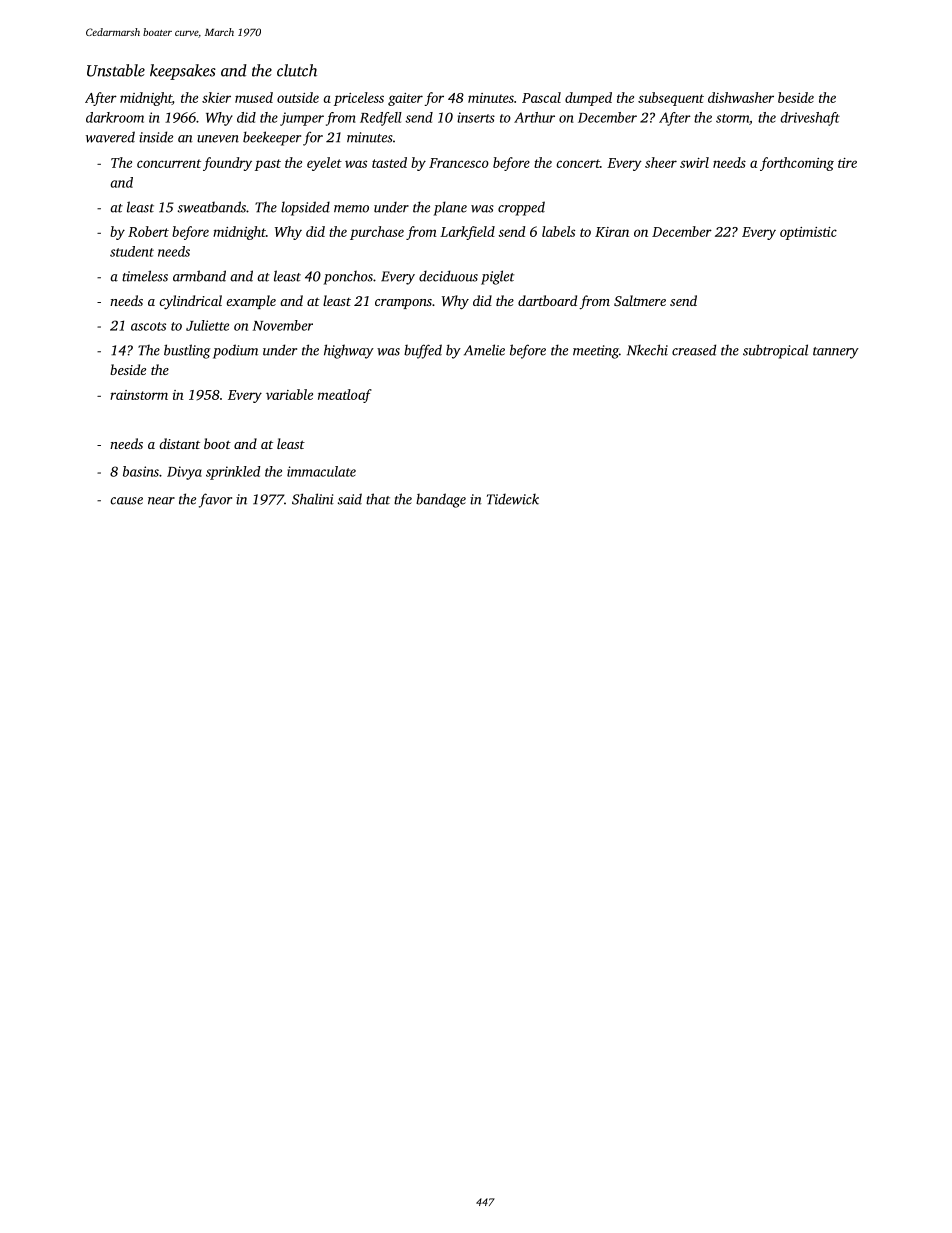 The height and width of the screenshot is (1233, 952). I want to click on armband, so click(199, 276).
